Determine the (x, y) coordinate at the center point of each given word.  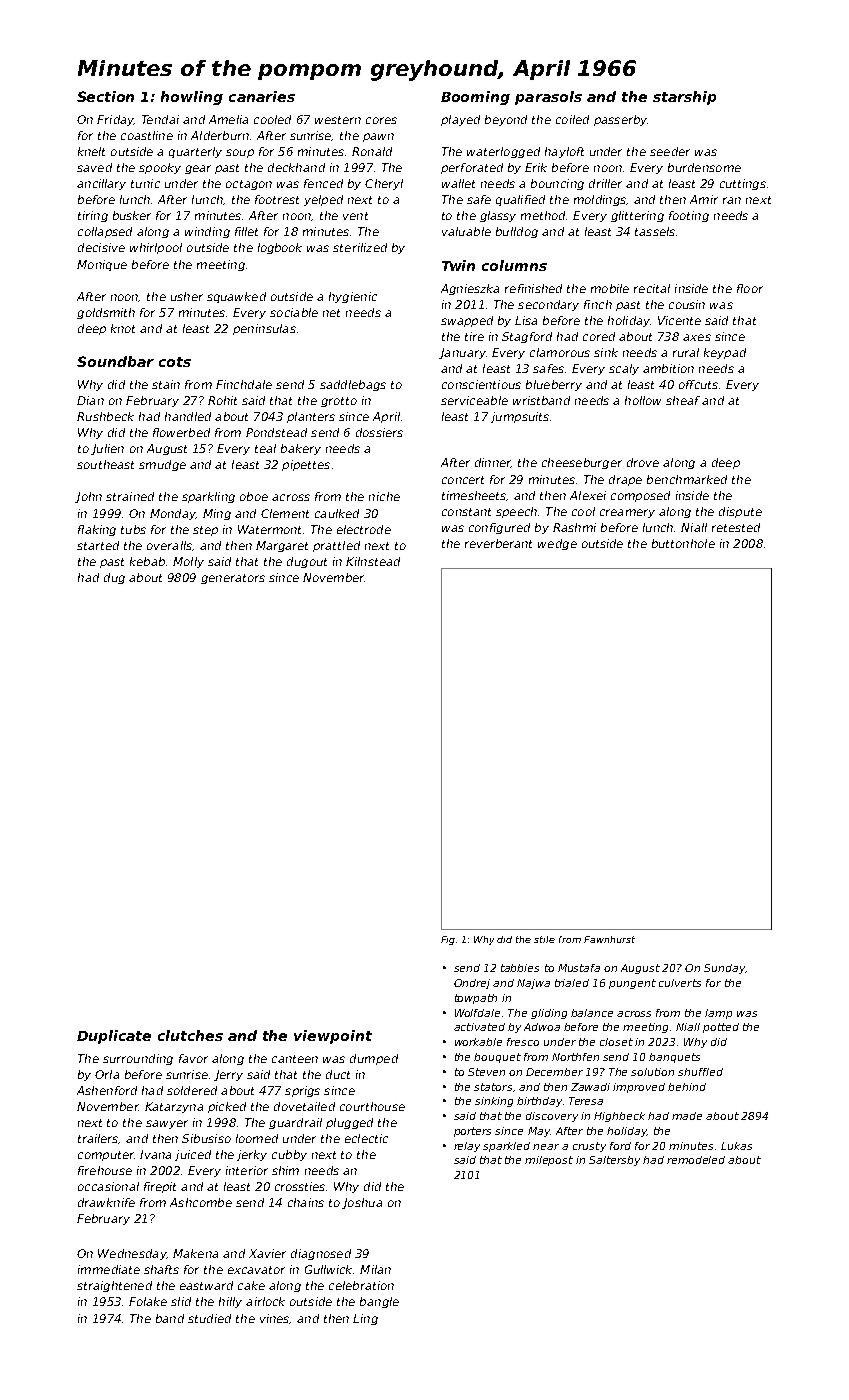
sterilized (360, 247)
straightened (114, 1286)
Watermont (269, 529)
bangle (379, 1302)
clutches (190, 1035)
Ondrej (472, 984)
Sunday (724, 969)
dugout (307, 562)
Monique (102, 265)
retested (736, 527)
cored (599, 336)
